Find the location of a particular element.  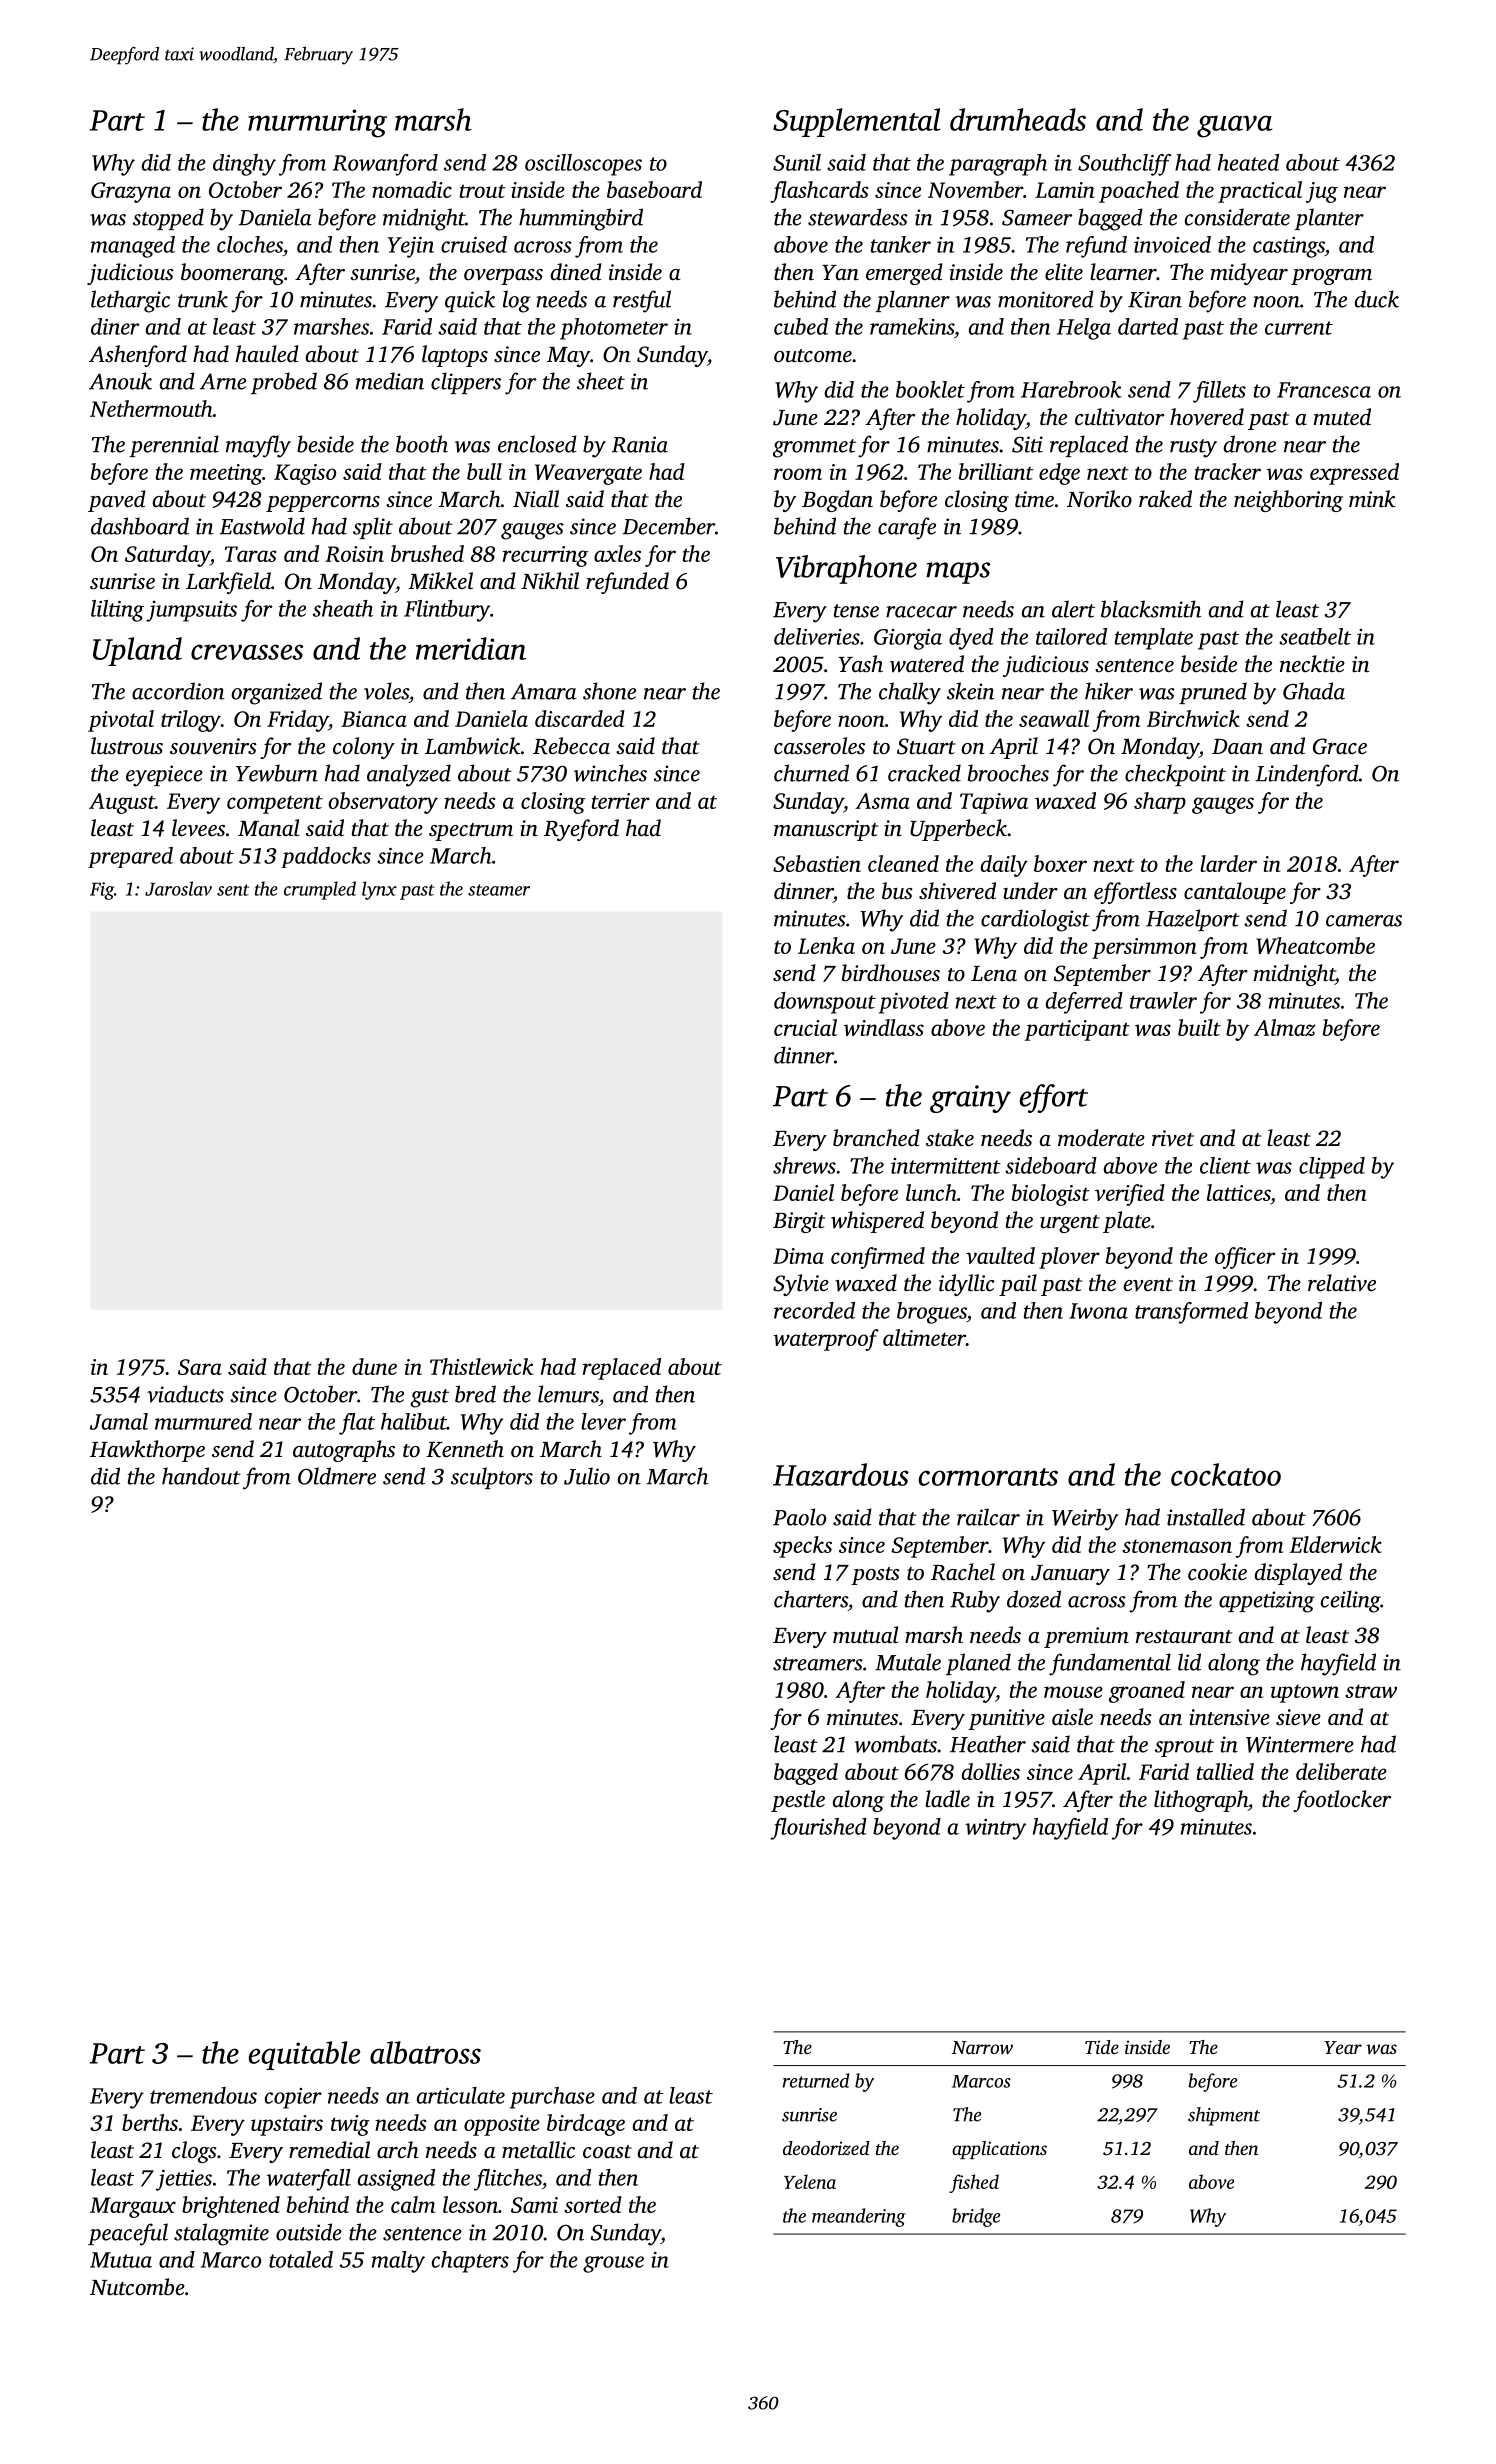

shipment is located at coordinates (1224, 2116).
